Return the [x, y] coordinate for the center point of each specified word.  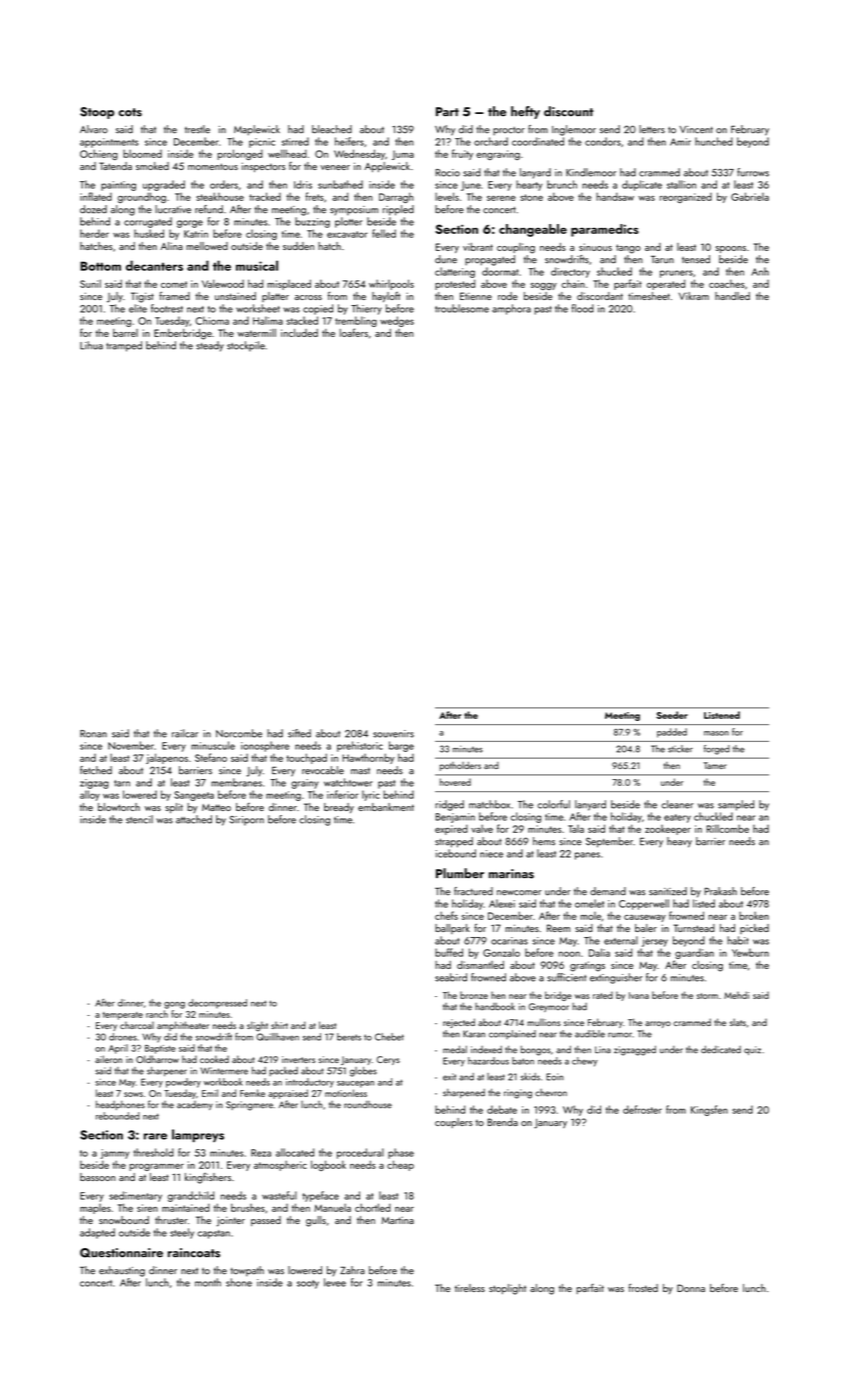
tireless [470, 1288]
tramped [124, 346]
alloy [90, 795]
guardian [694, 953]
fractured [473, 891]
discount [568, 111]
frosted [643, 1287]
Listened [722, 715]
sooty [308, 1284]
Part [447, 111]
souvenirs [393, 734]
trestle [197, 129]
